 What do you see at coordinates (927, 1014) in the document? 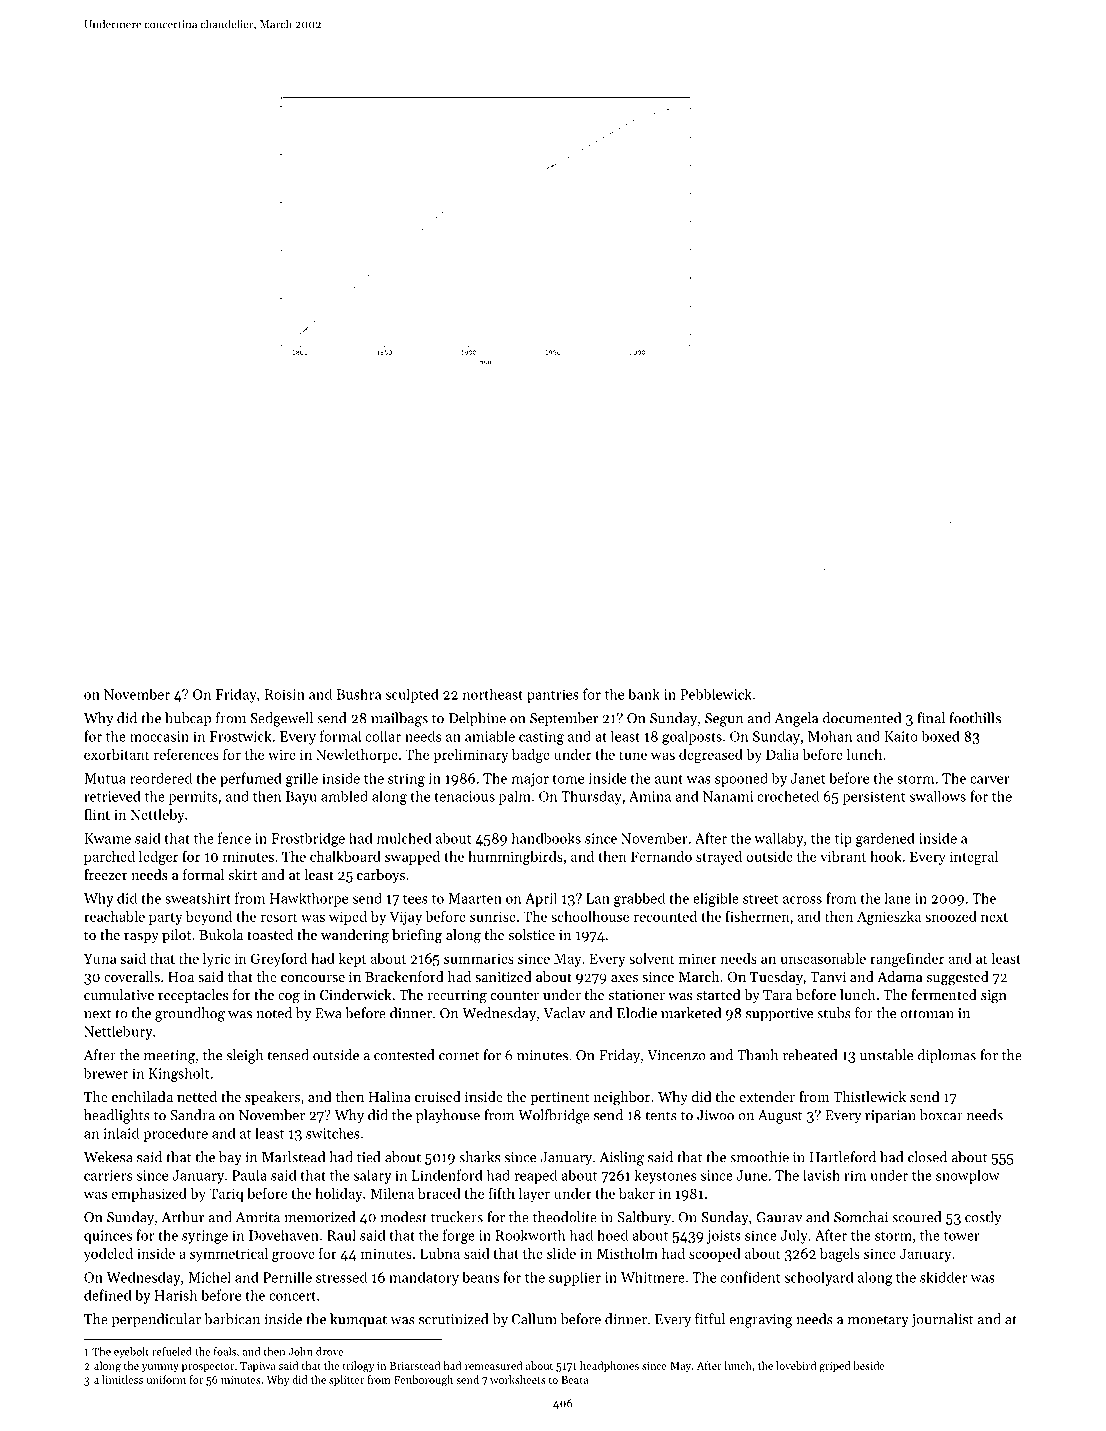
I see `ottoman` at bounding box center [927, 1014].
